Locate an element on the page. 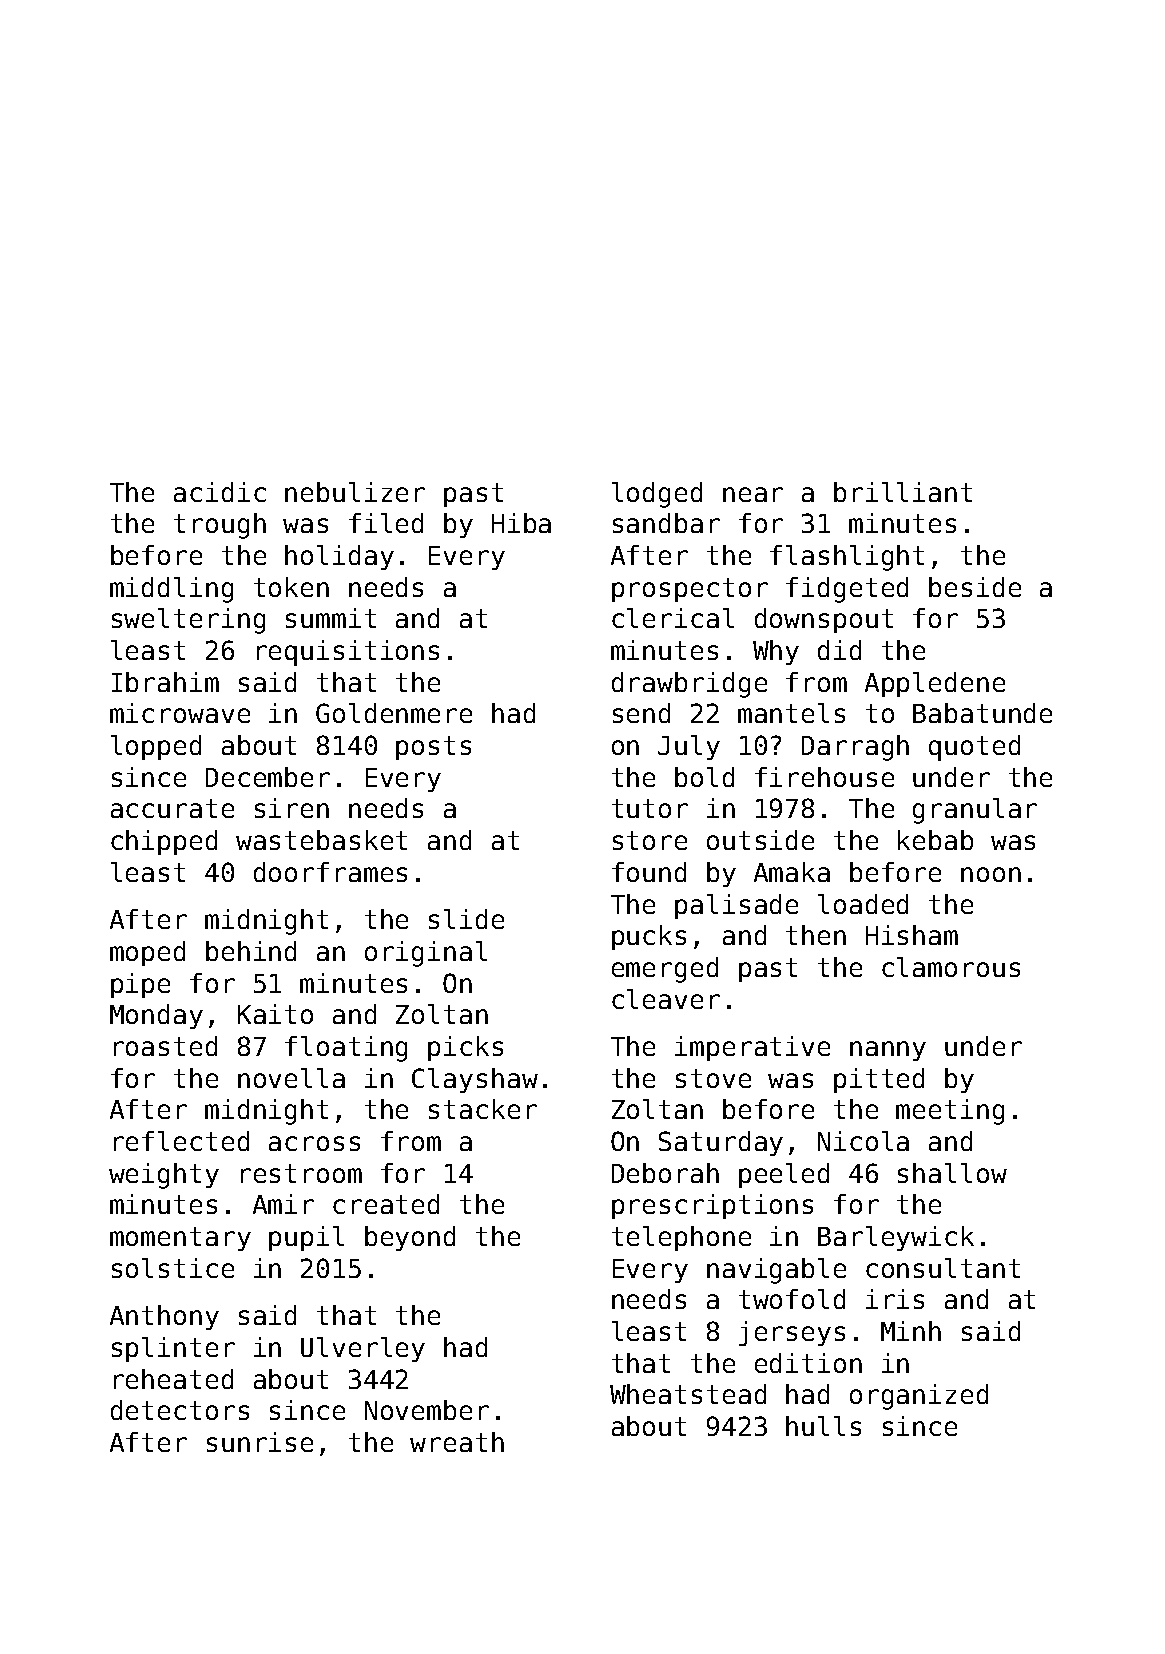 Image resolution: width=1165 pixels, height=1654 pixels. sweltering is located at coordinates (188, 621).
